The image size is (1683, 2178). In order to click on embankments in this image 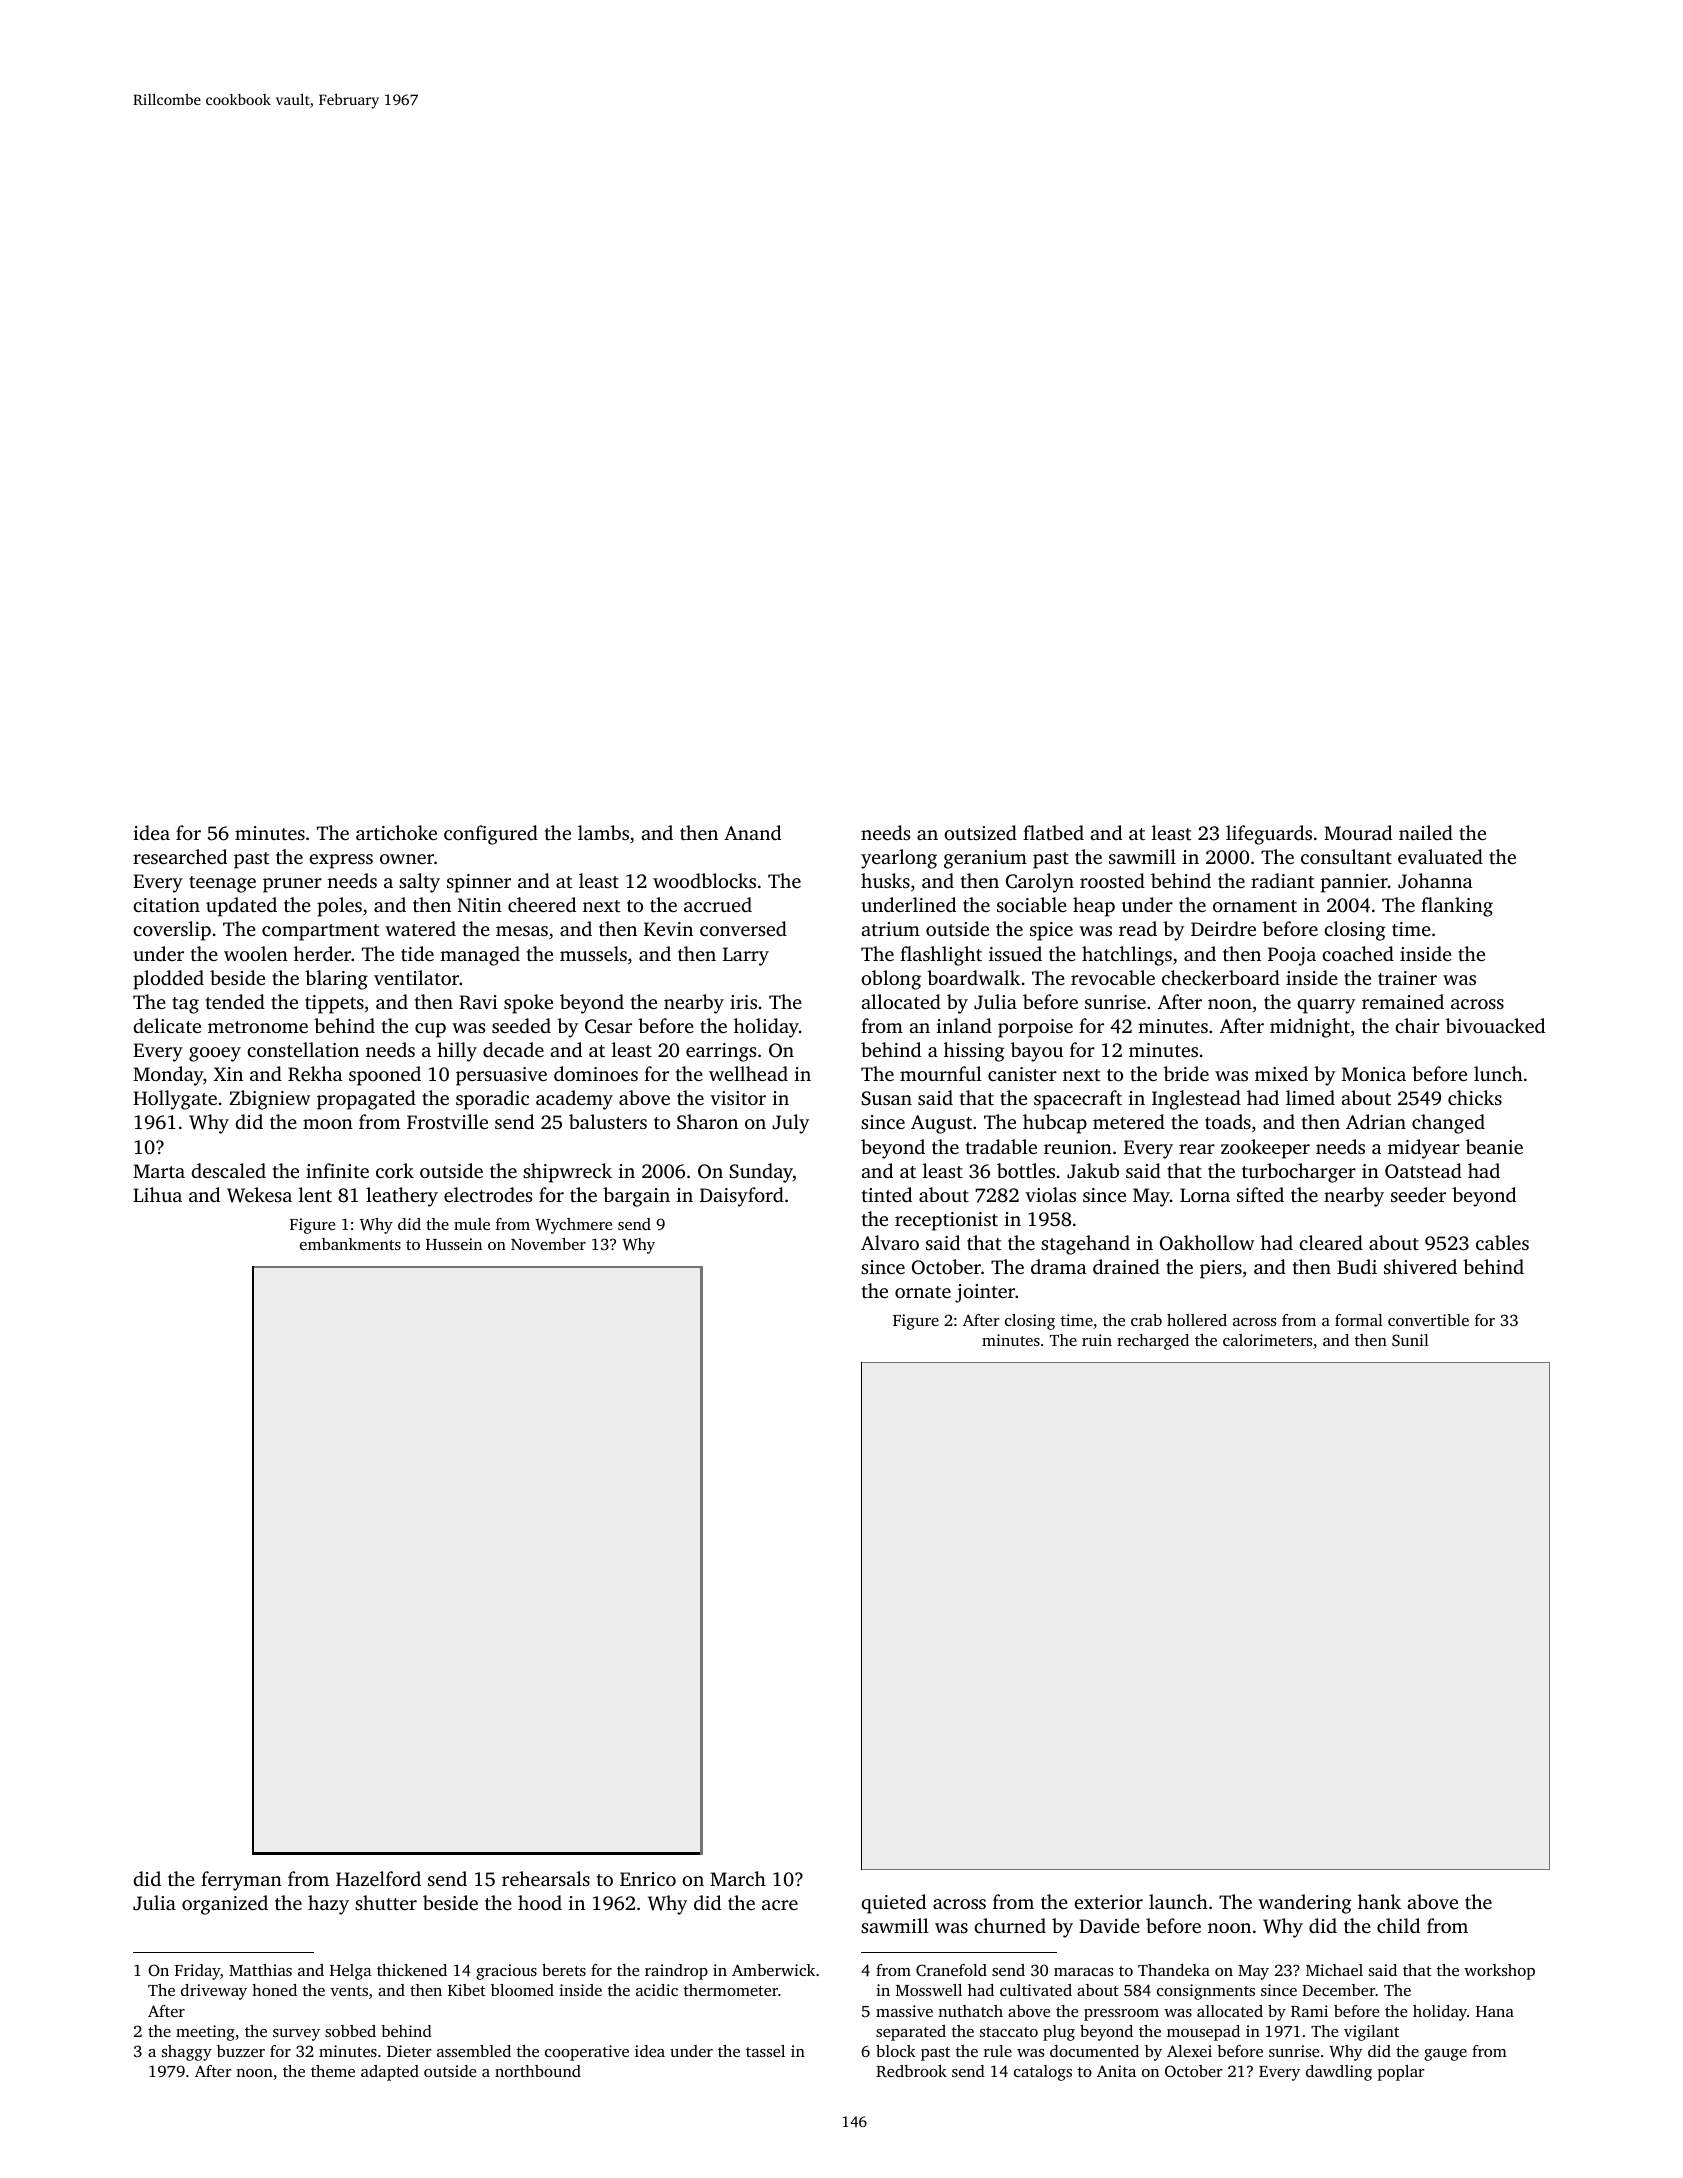, I will do `click(350, 1244)`.
